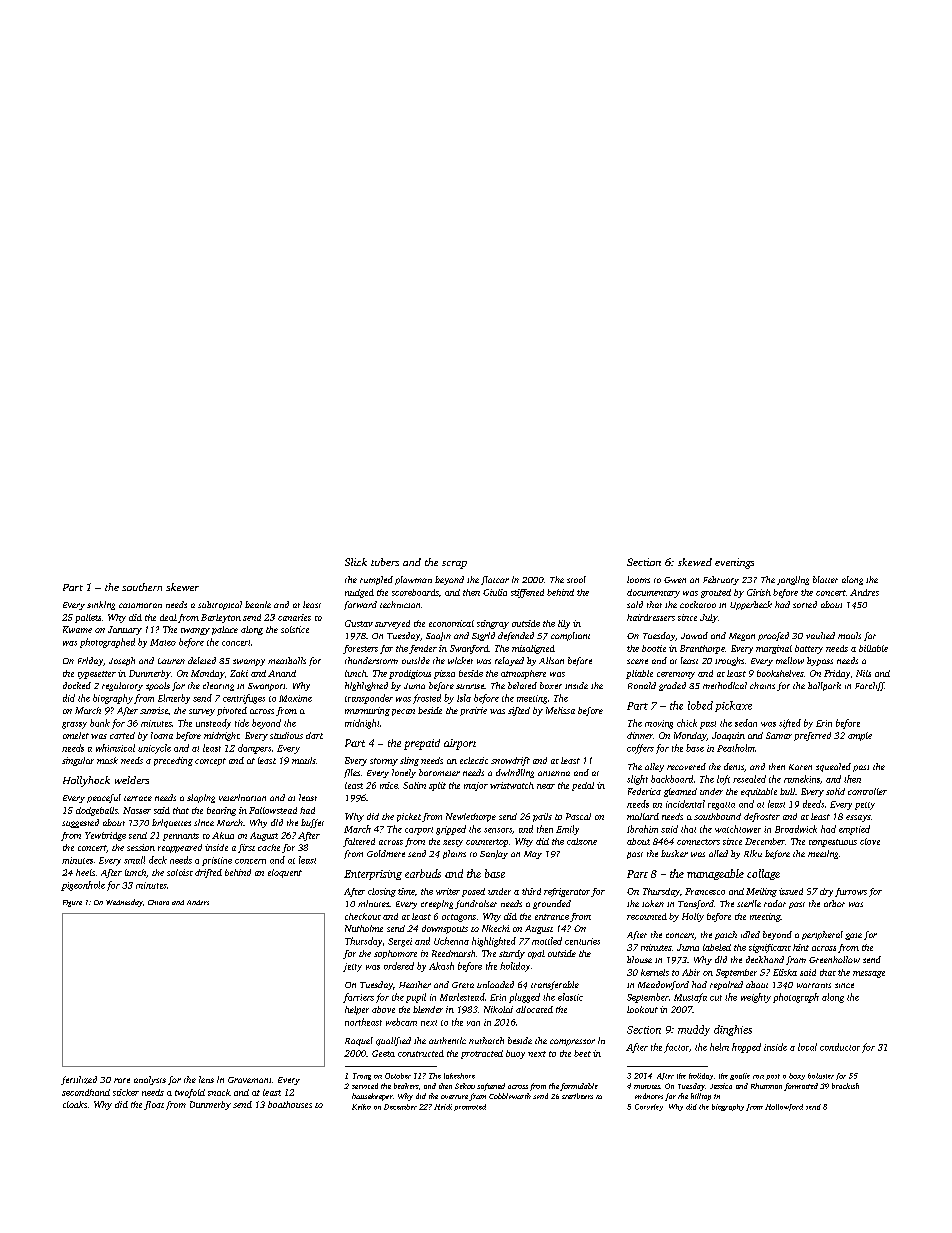  Describe the element at coordinates (522, 685) in the image. I see `belated` at that location.
